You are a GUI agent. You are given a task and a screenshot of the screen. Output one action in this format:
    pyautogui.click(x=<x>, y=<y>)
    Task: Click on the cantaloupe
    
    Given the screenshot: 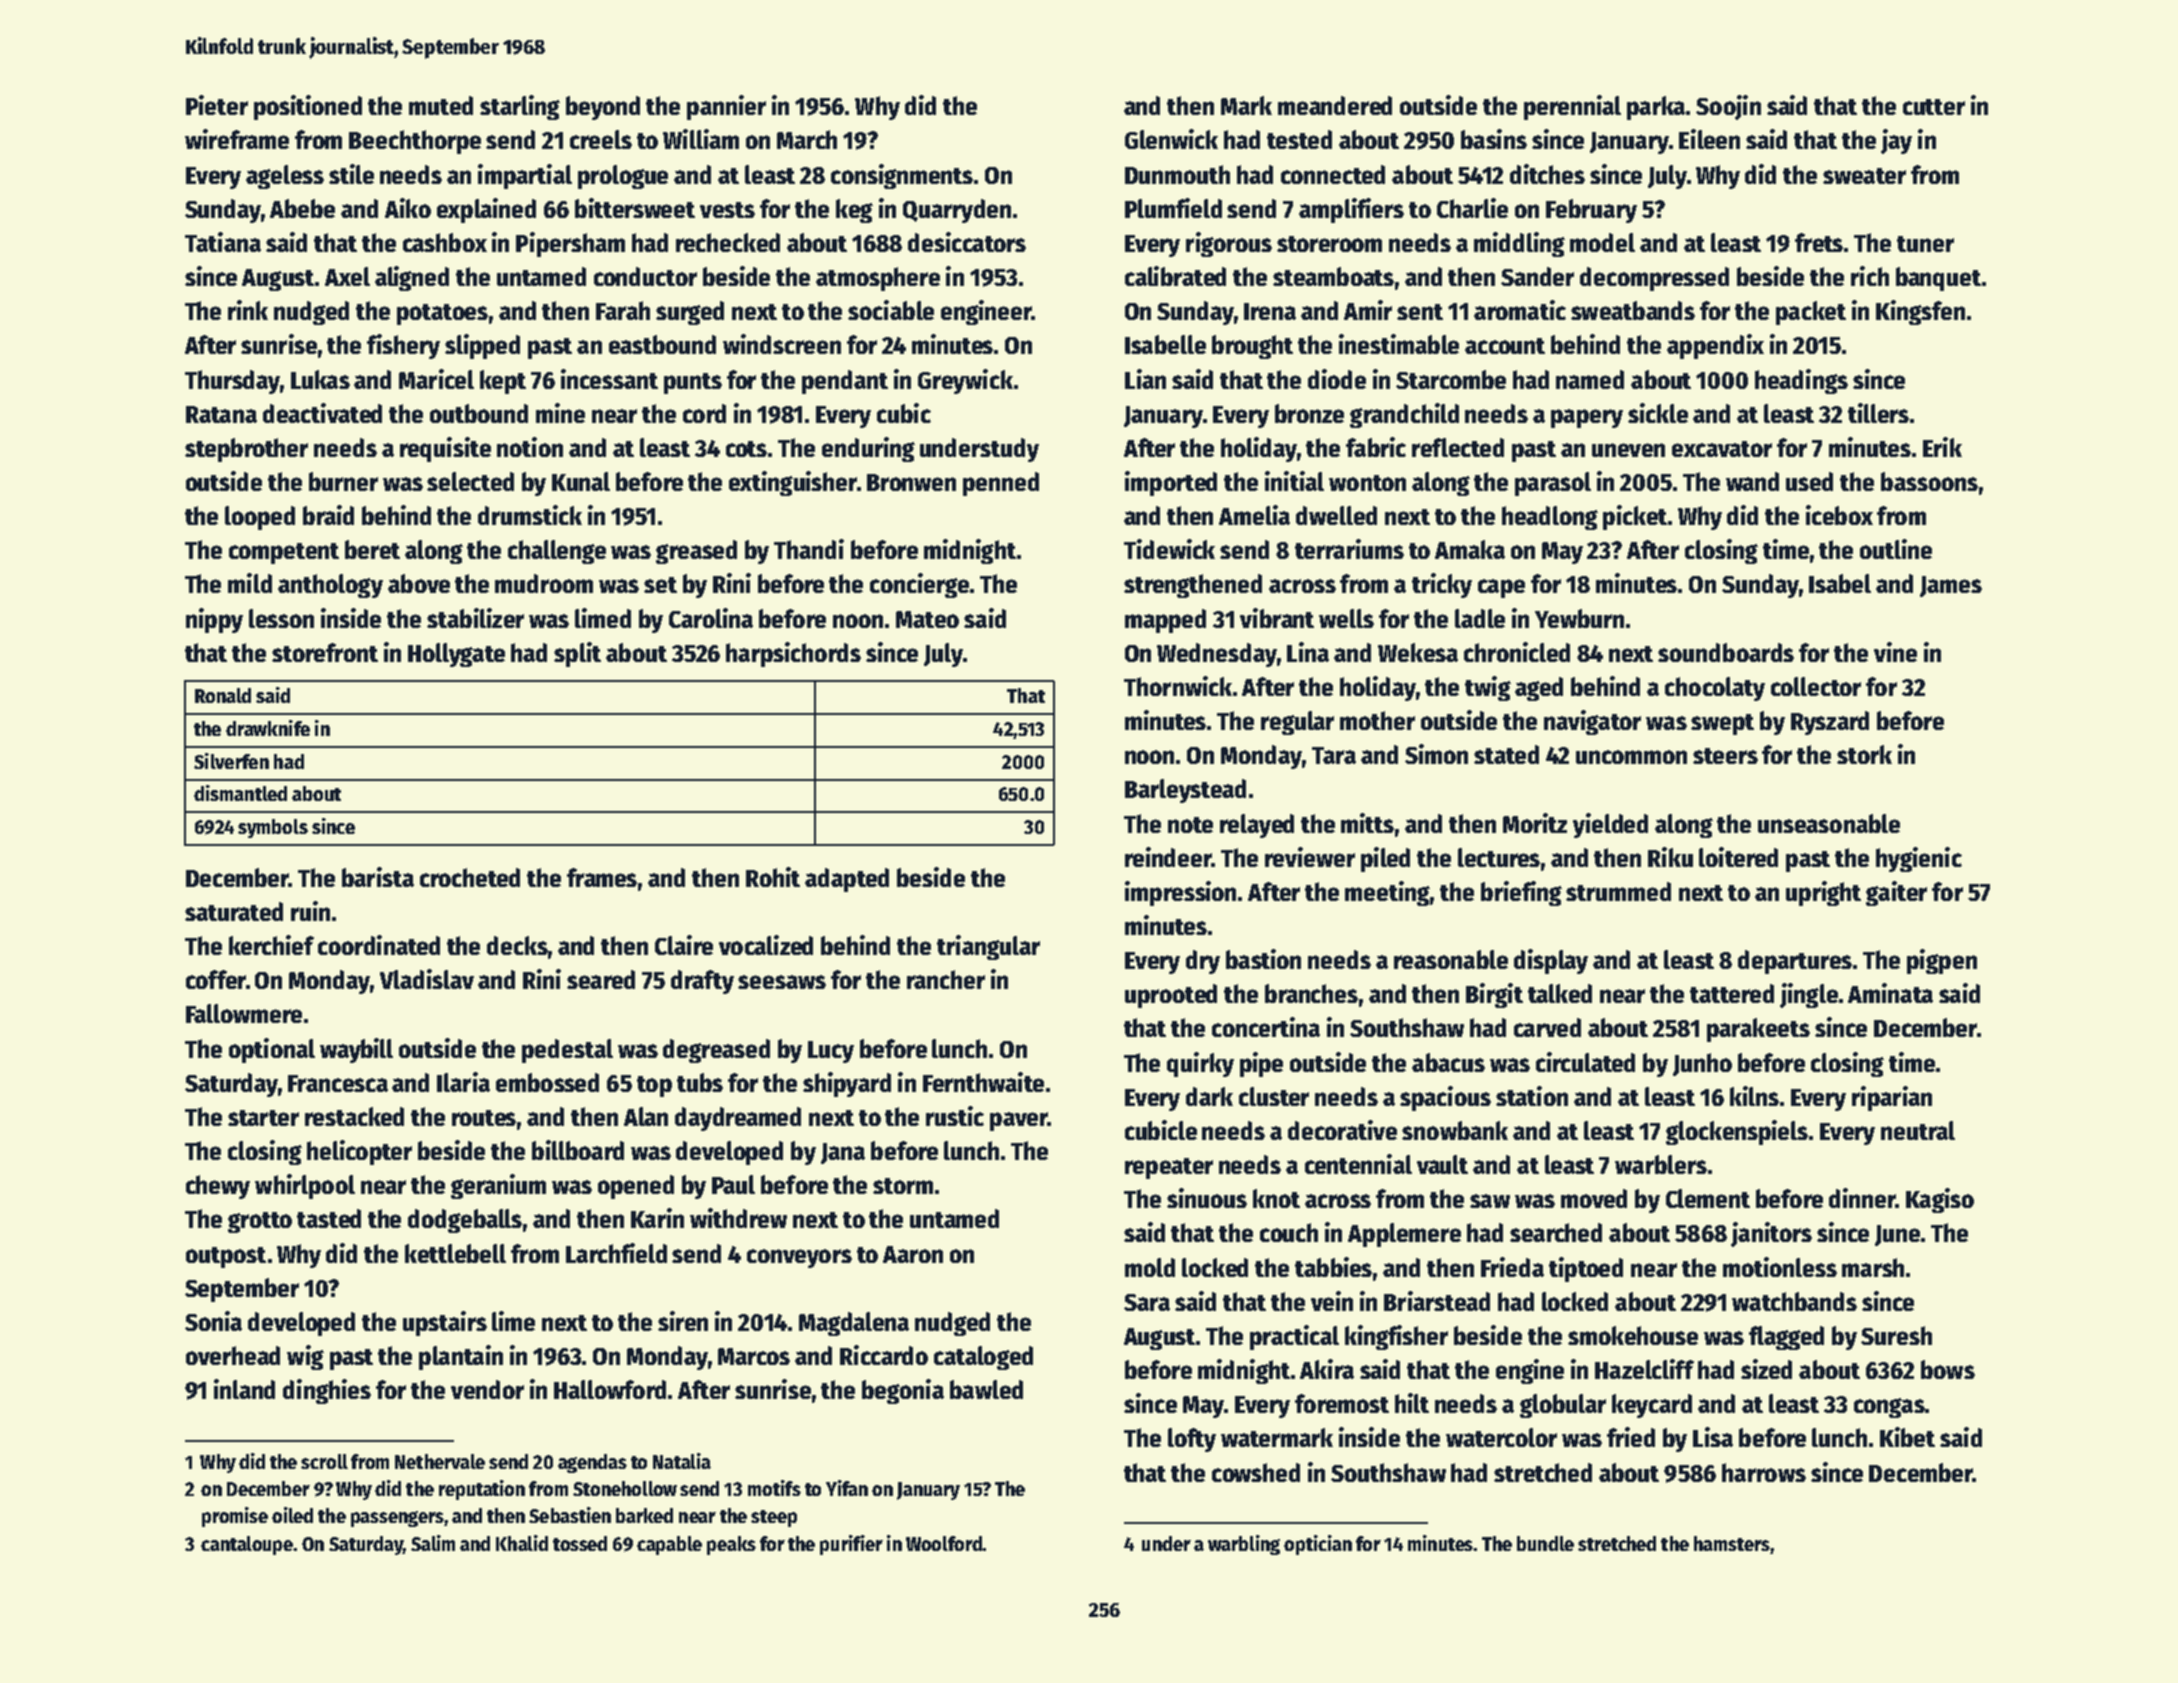 What is the action you would take?
    pyautogui.click(x=247, y=1545)
